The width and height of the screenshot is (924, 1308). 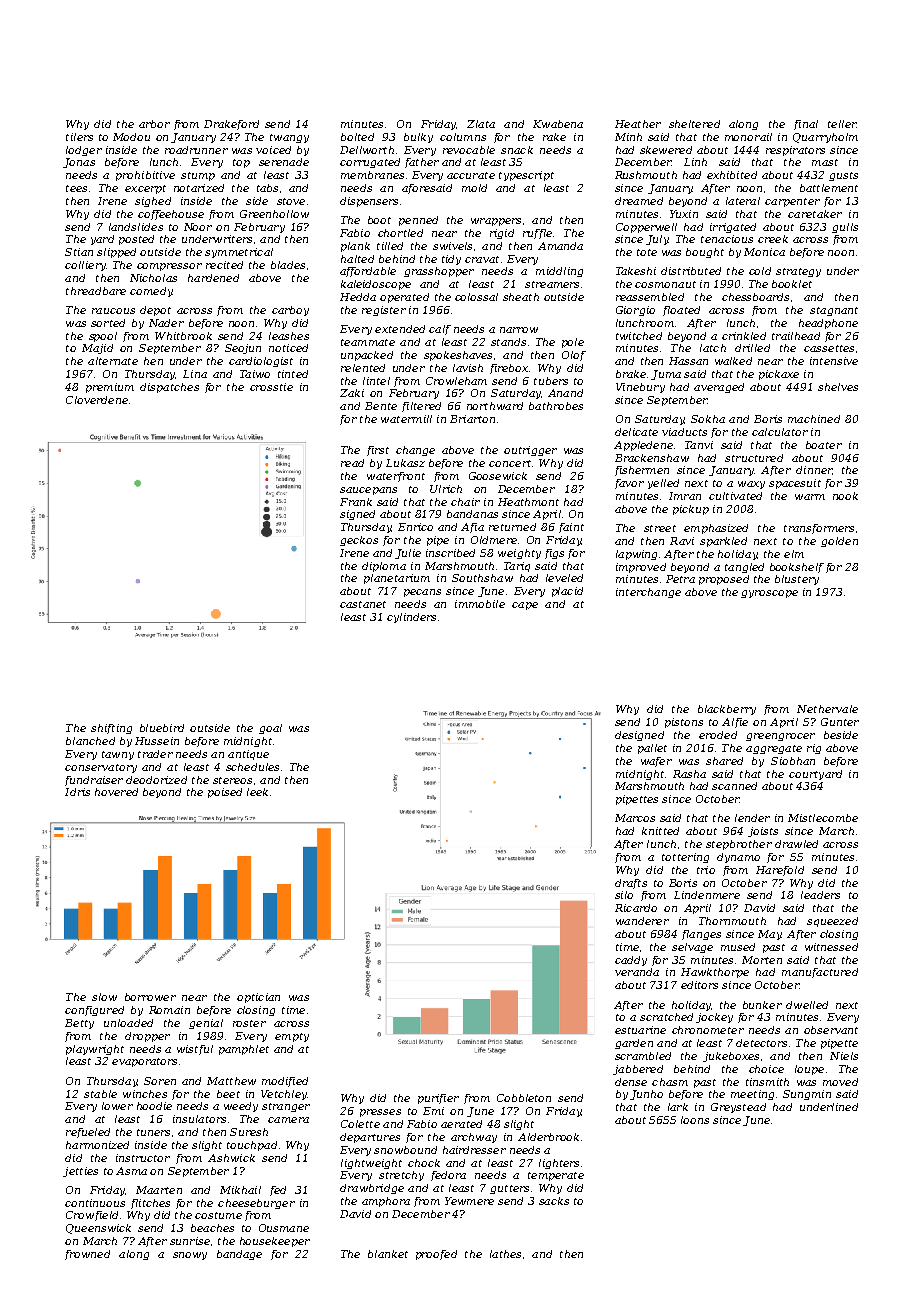 I want to click on boater, so click(x=824, y=445).
